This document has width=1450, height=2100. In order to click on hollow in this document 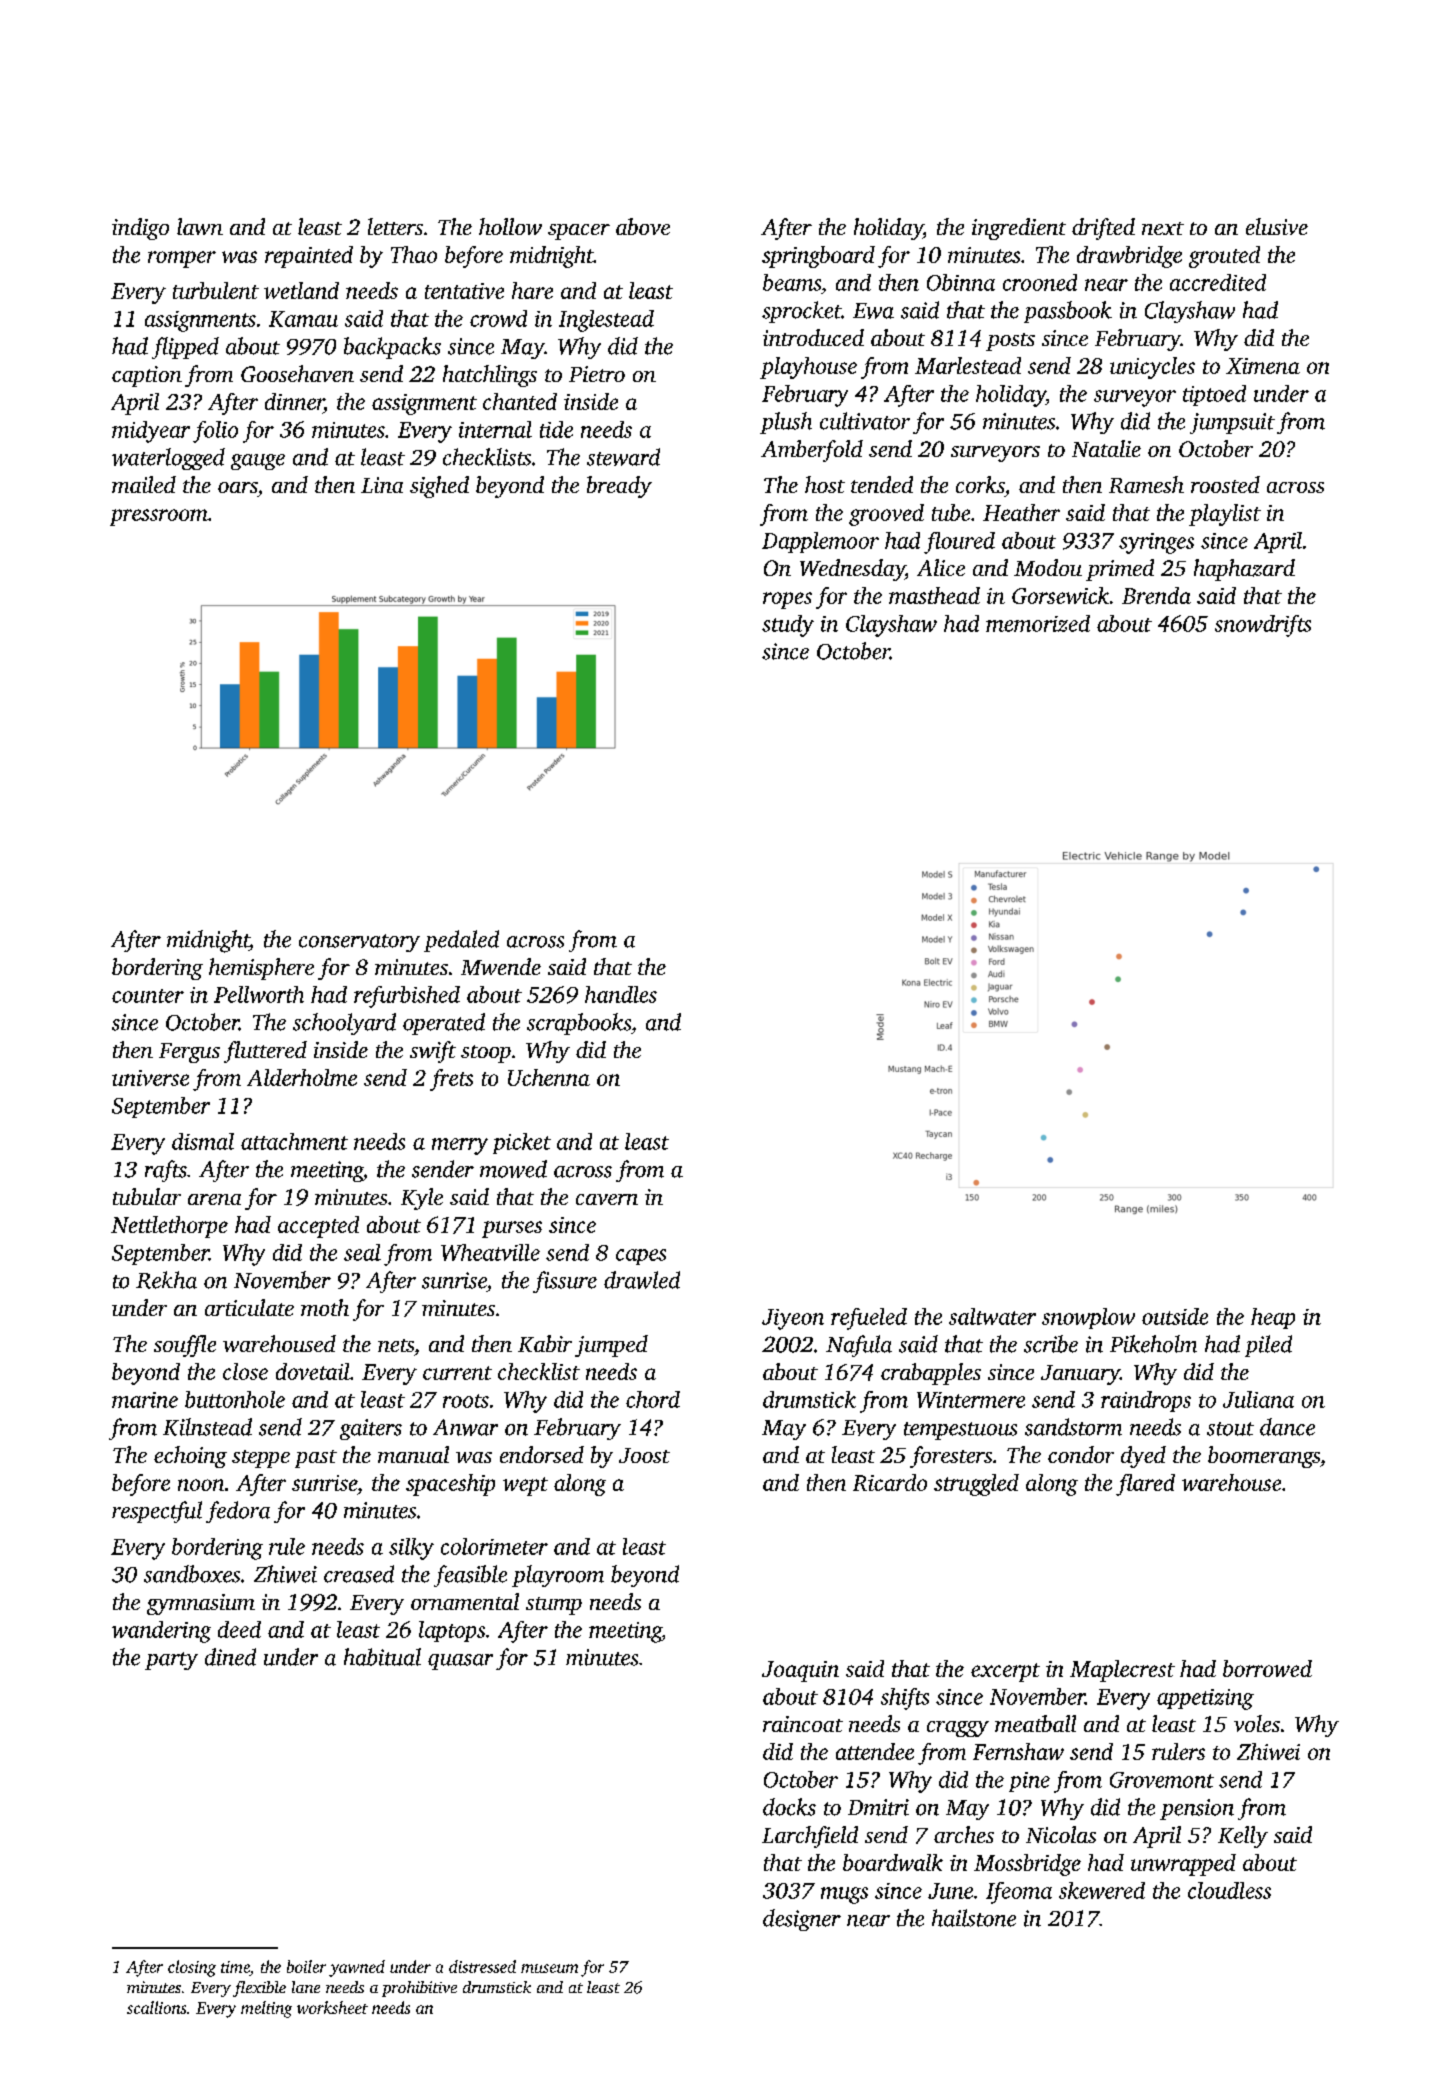, I will do `click(510, 226)`.
